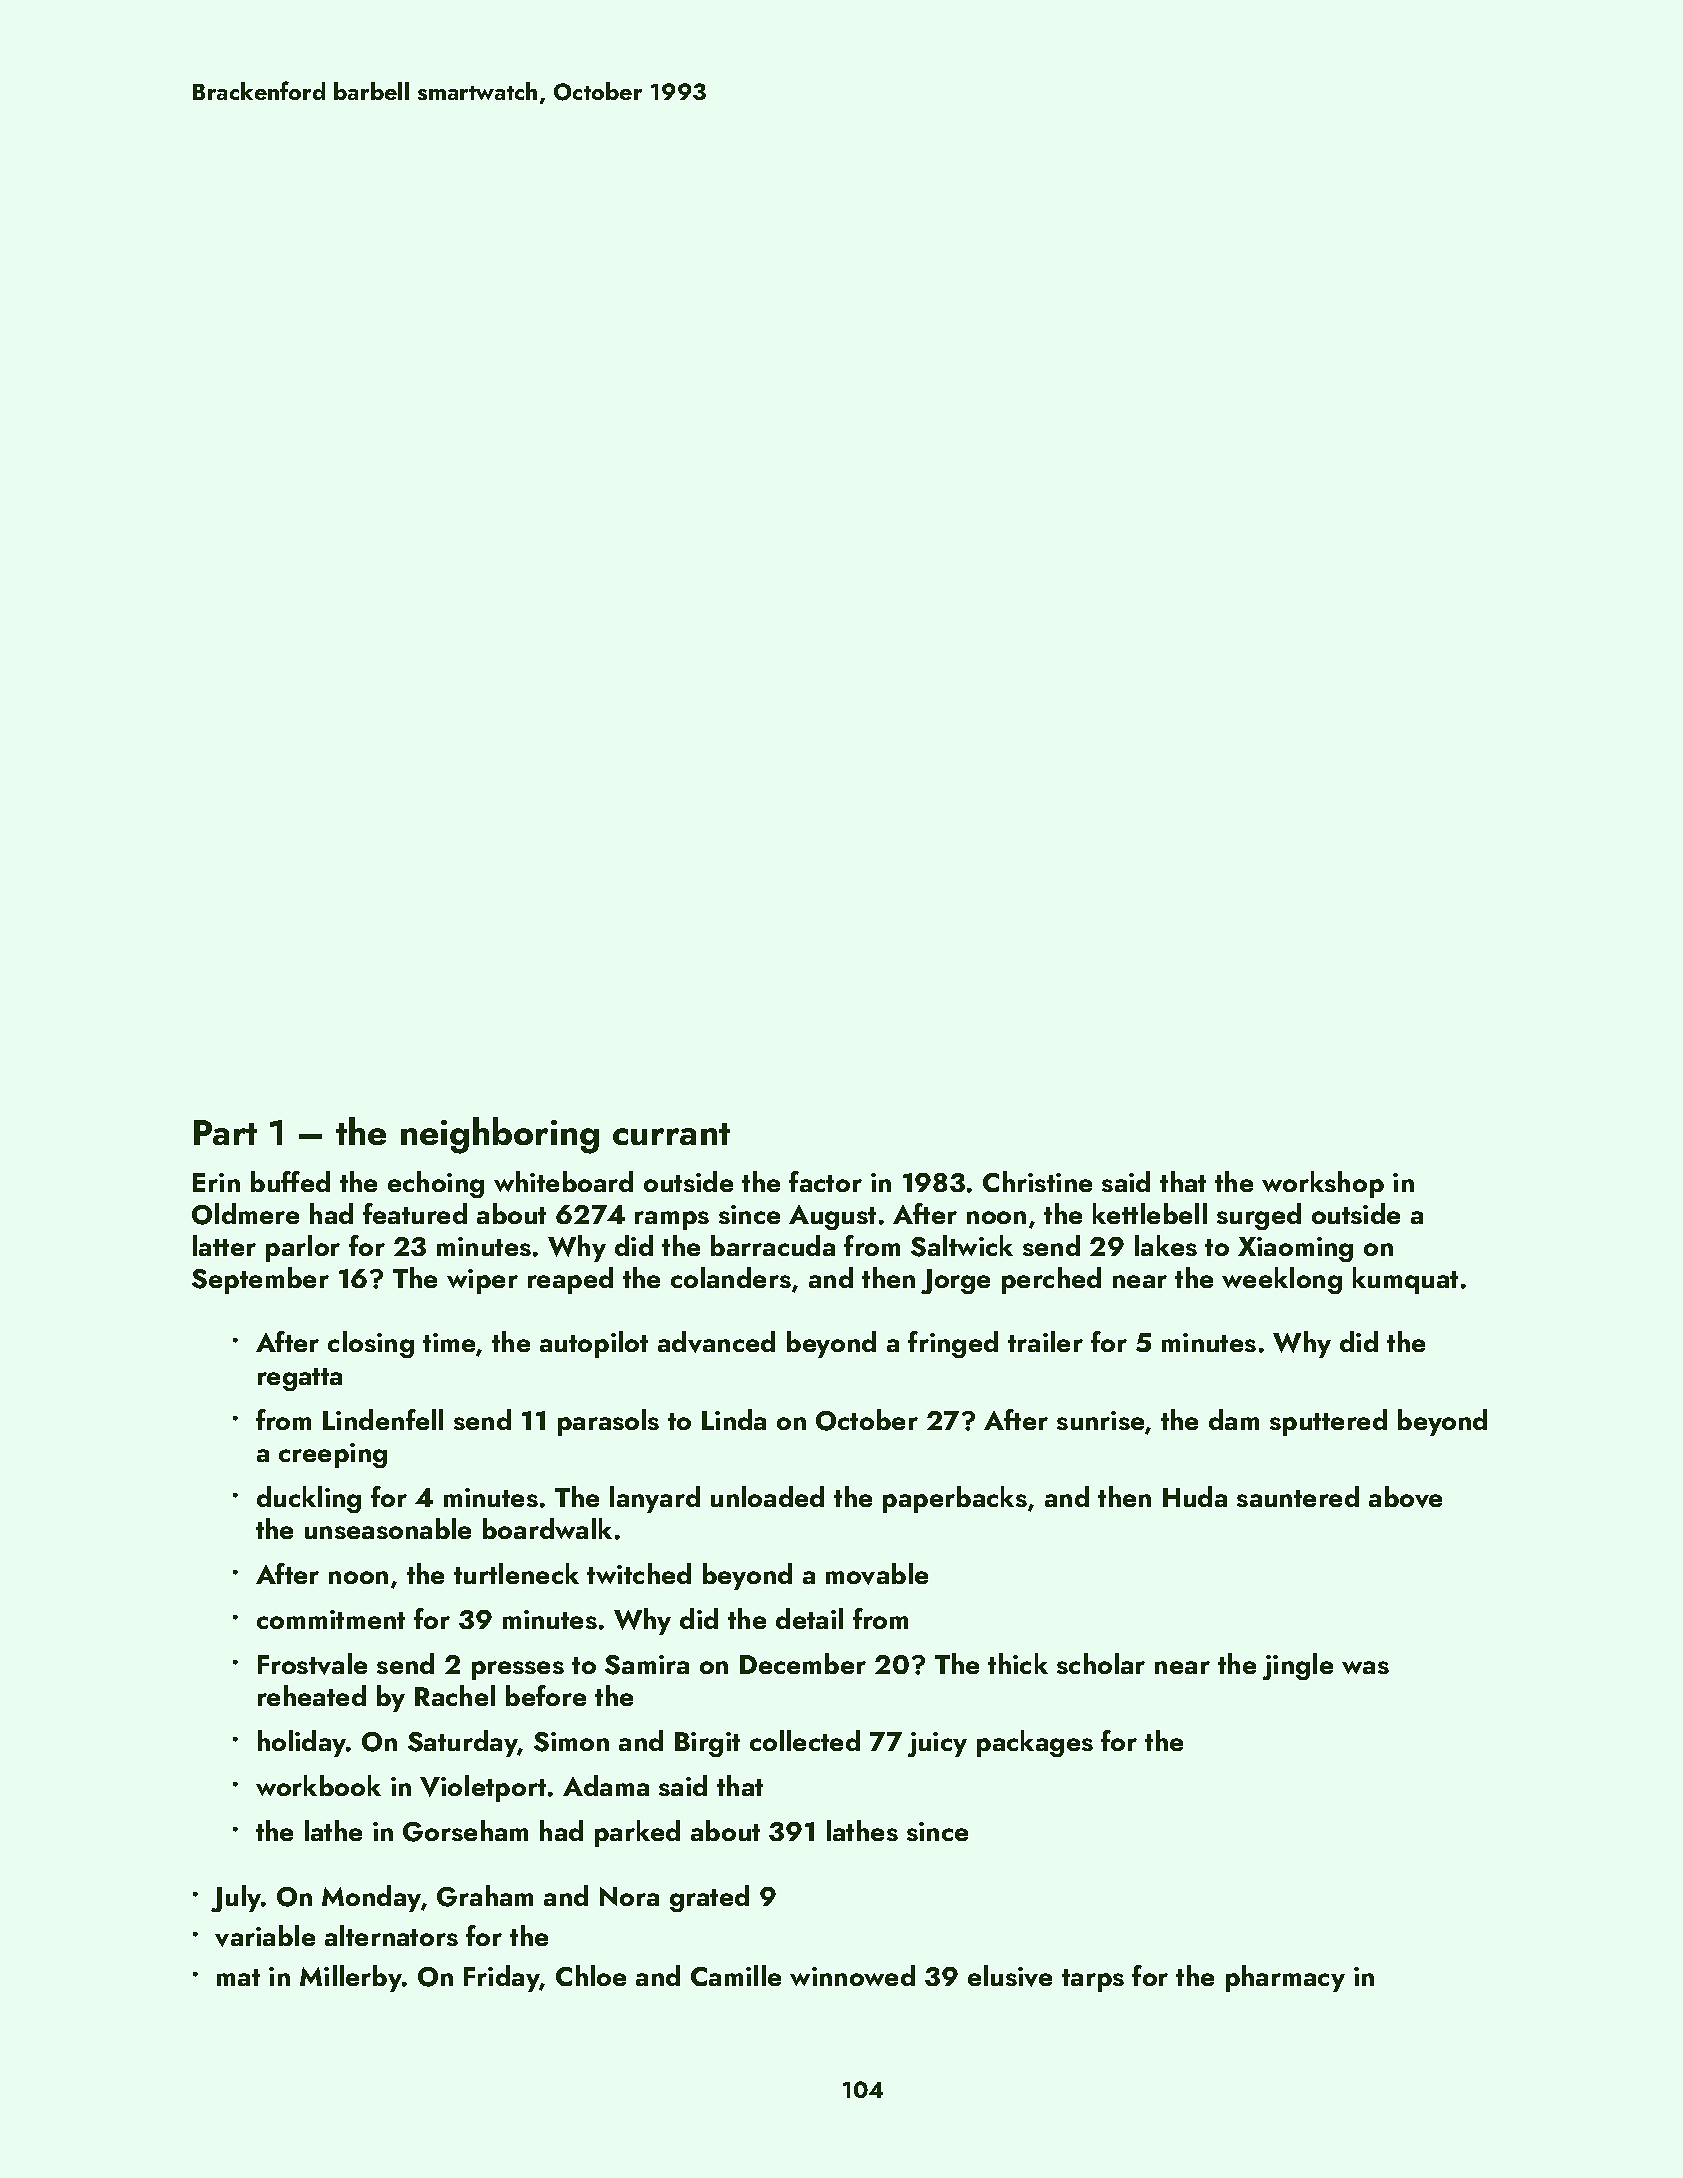 This screenshot has width=1683, height=2178. I want to click on creeping, so click(333, 1455).
